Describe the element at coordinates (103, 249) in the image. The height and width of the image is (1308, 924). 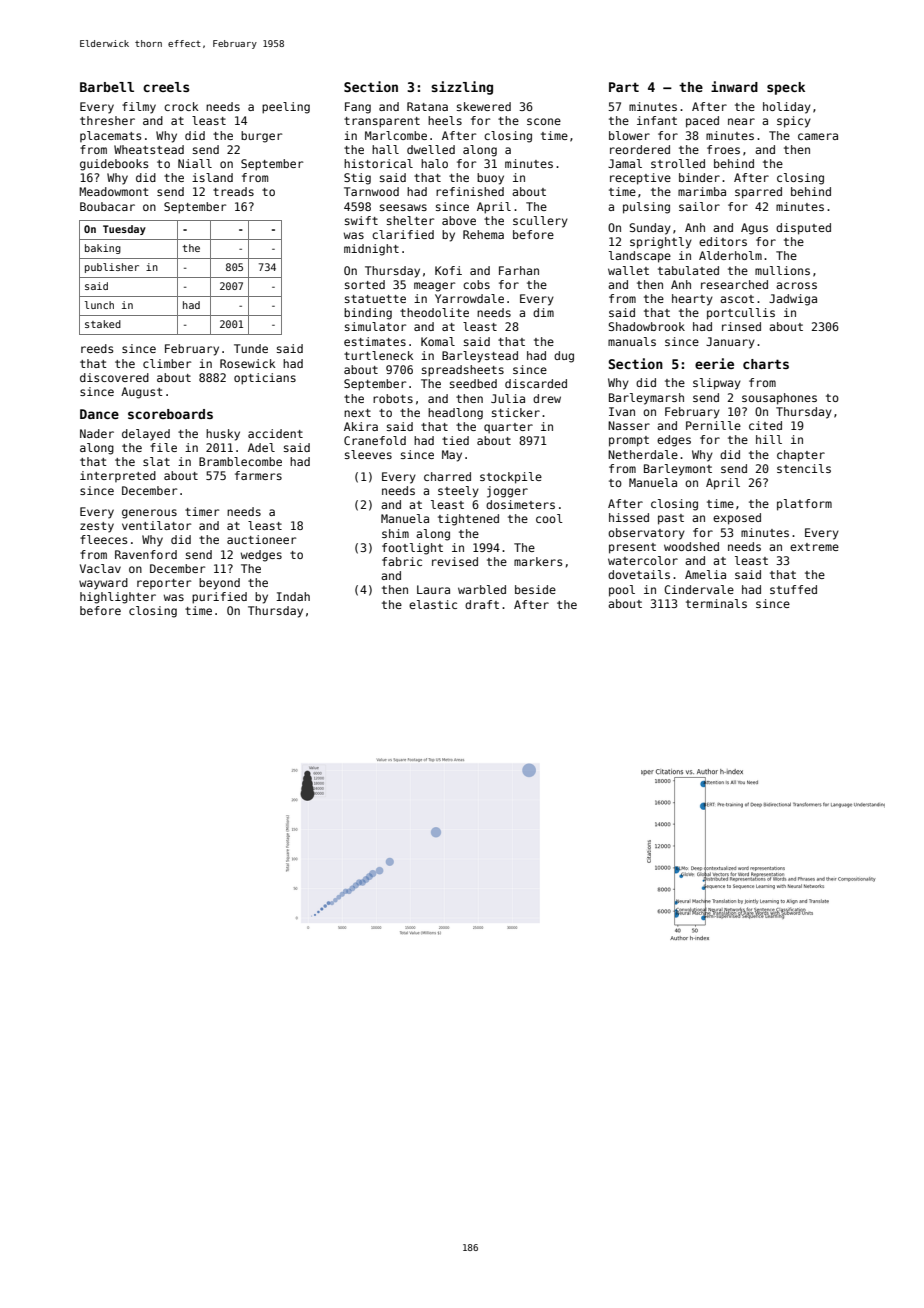
I see `baking` at that location.
